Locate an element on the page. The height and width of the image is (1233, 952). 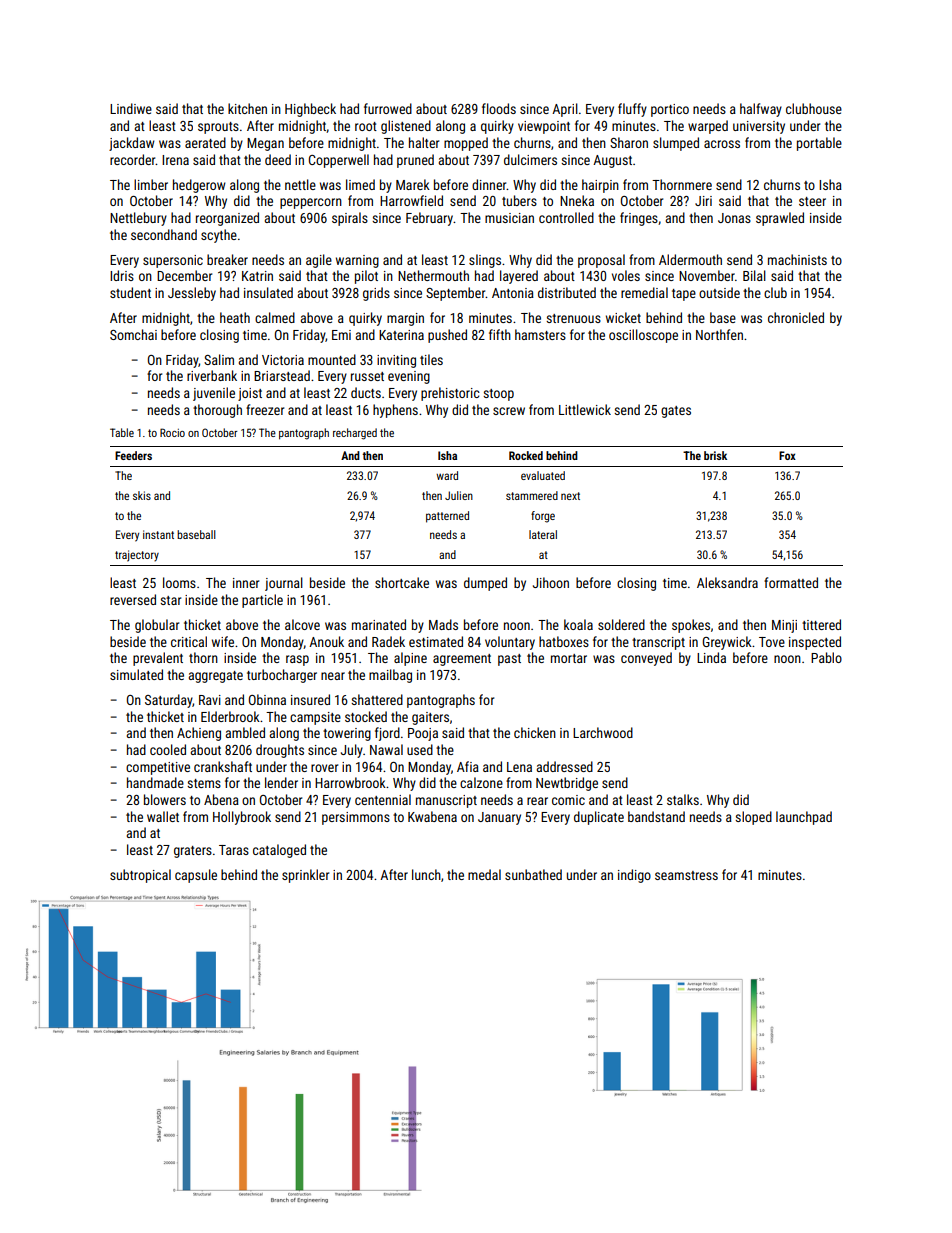
warning is located at coordinates (357, 261).
